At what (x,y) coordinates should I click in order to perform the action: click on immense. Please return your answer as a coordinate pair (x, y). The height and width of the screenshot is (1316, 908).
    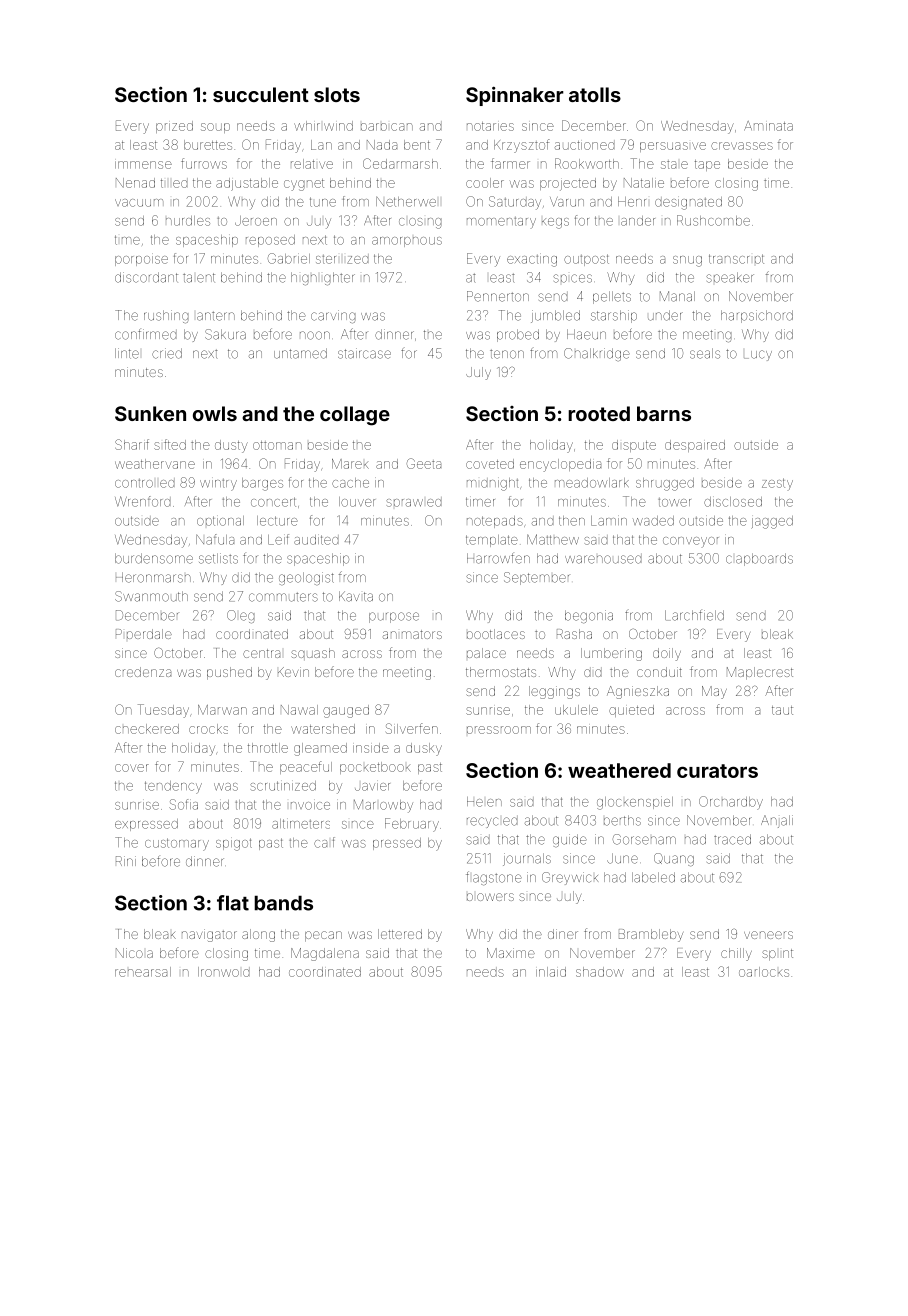
    Looking at the image, I should click on (143, 165).
